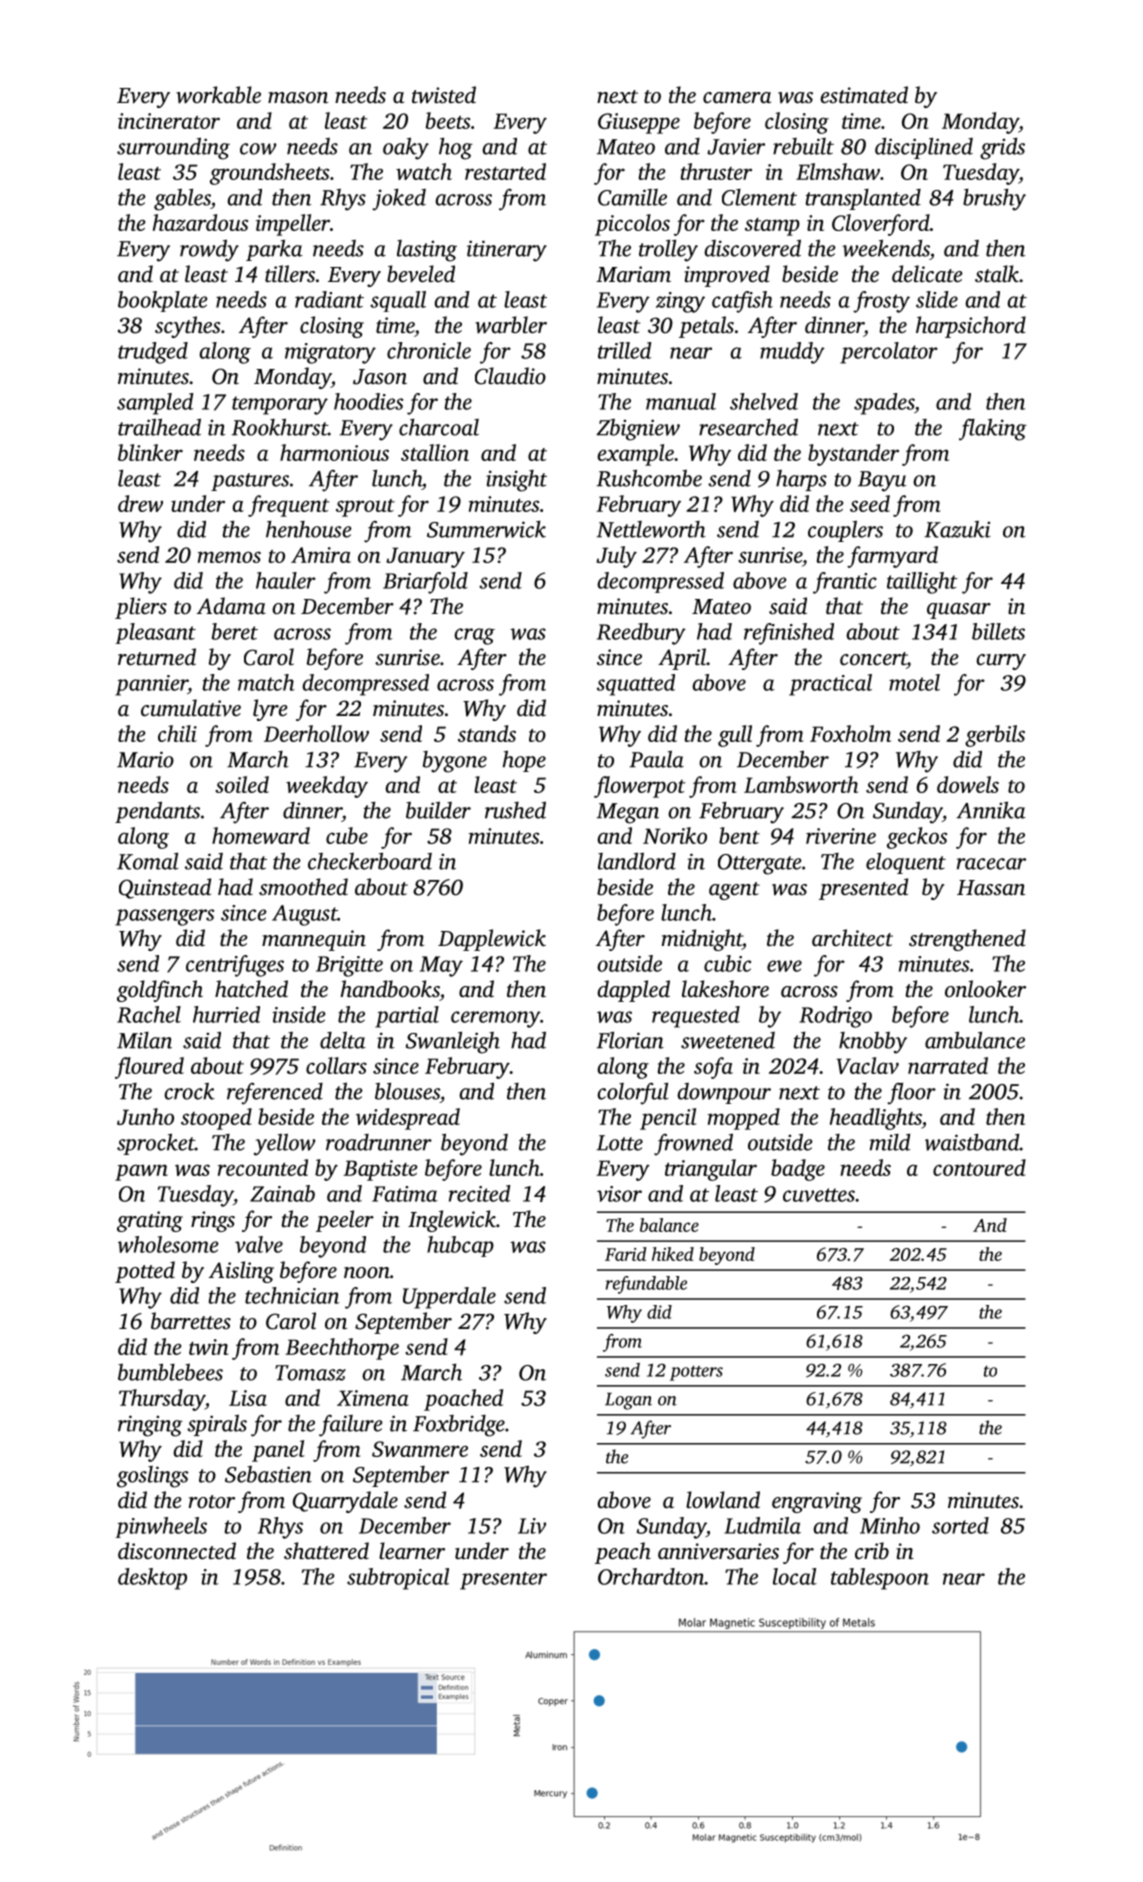 Image resolution: width=1143 pixels, height=1882 pixels. Describe the element at coordinates (212, 1502) in the screenshot. I see `rotor` at that location.
